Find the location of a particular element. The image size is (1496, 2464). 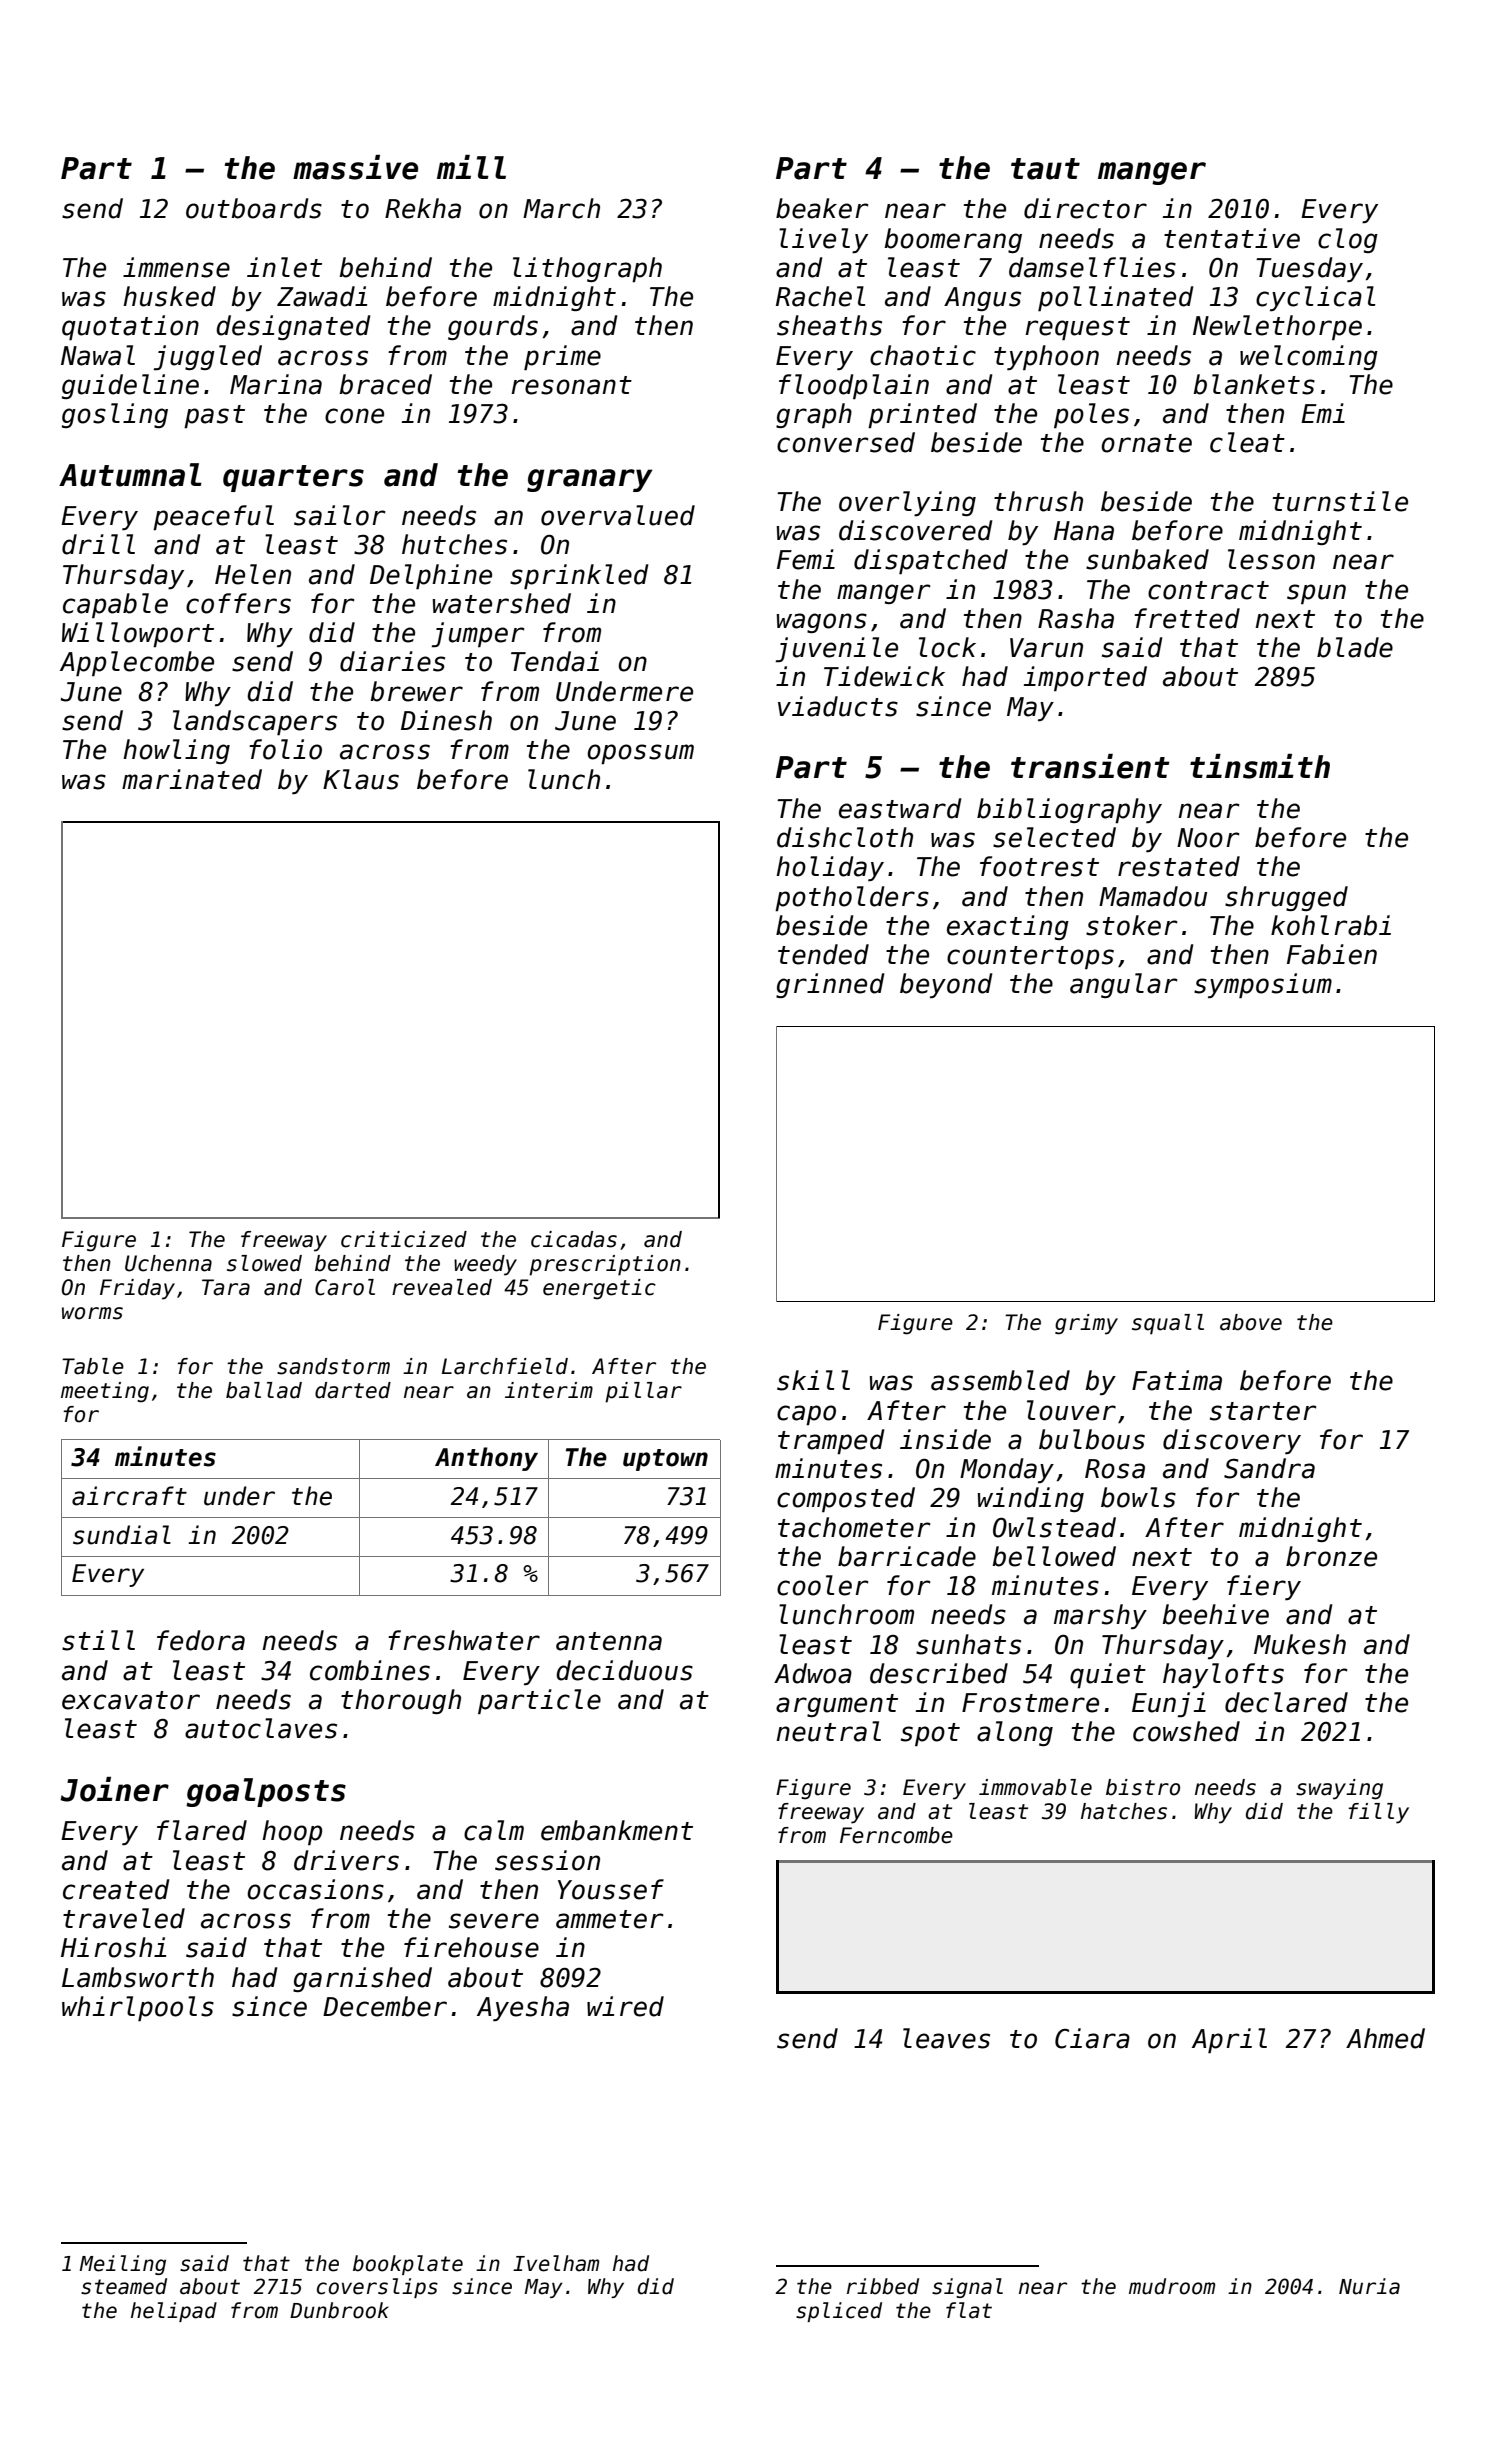

imported is located at coordinates (1085, 678).
